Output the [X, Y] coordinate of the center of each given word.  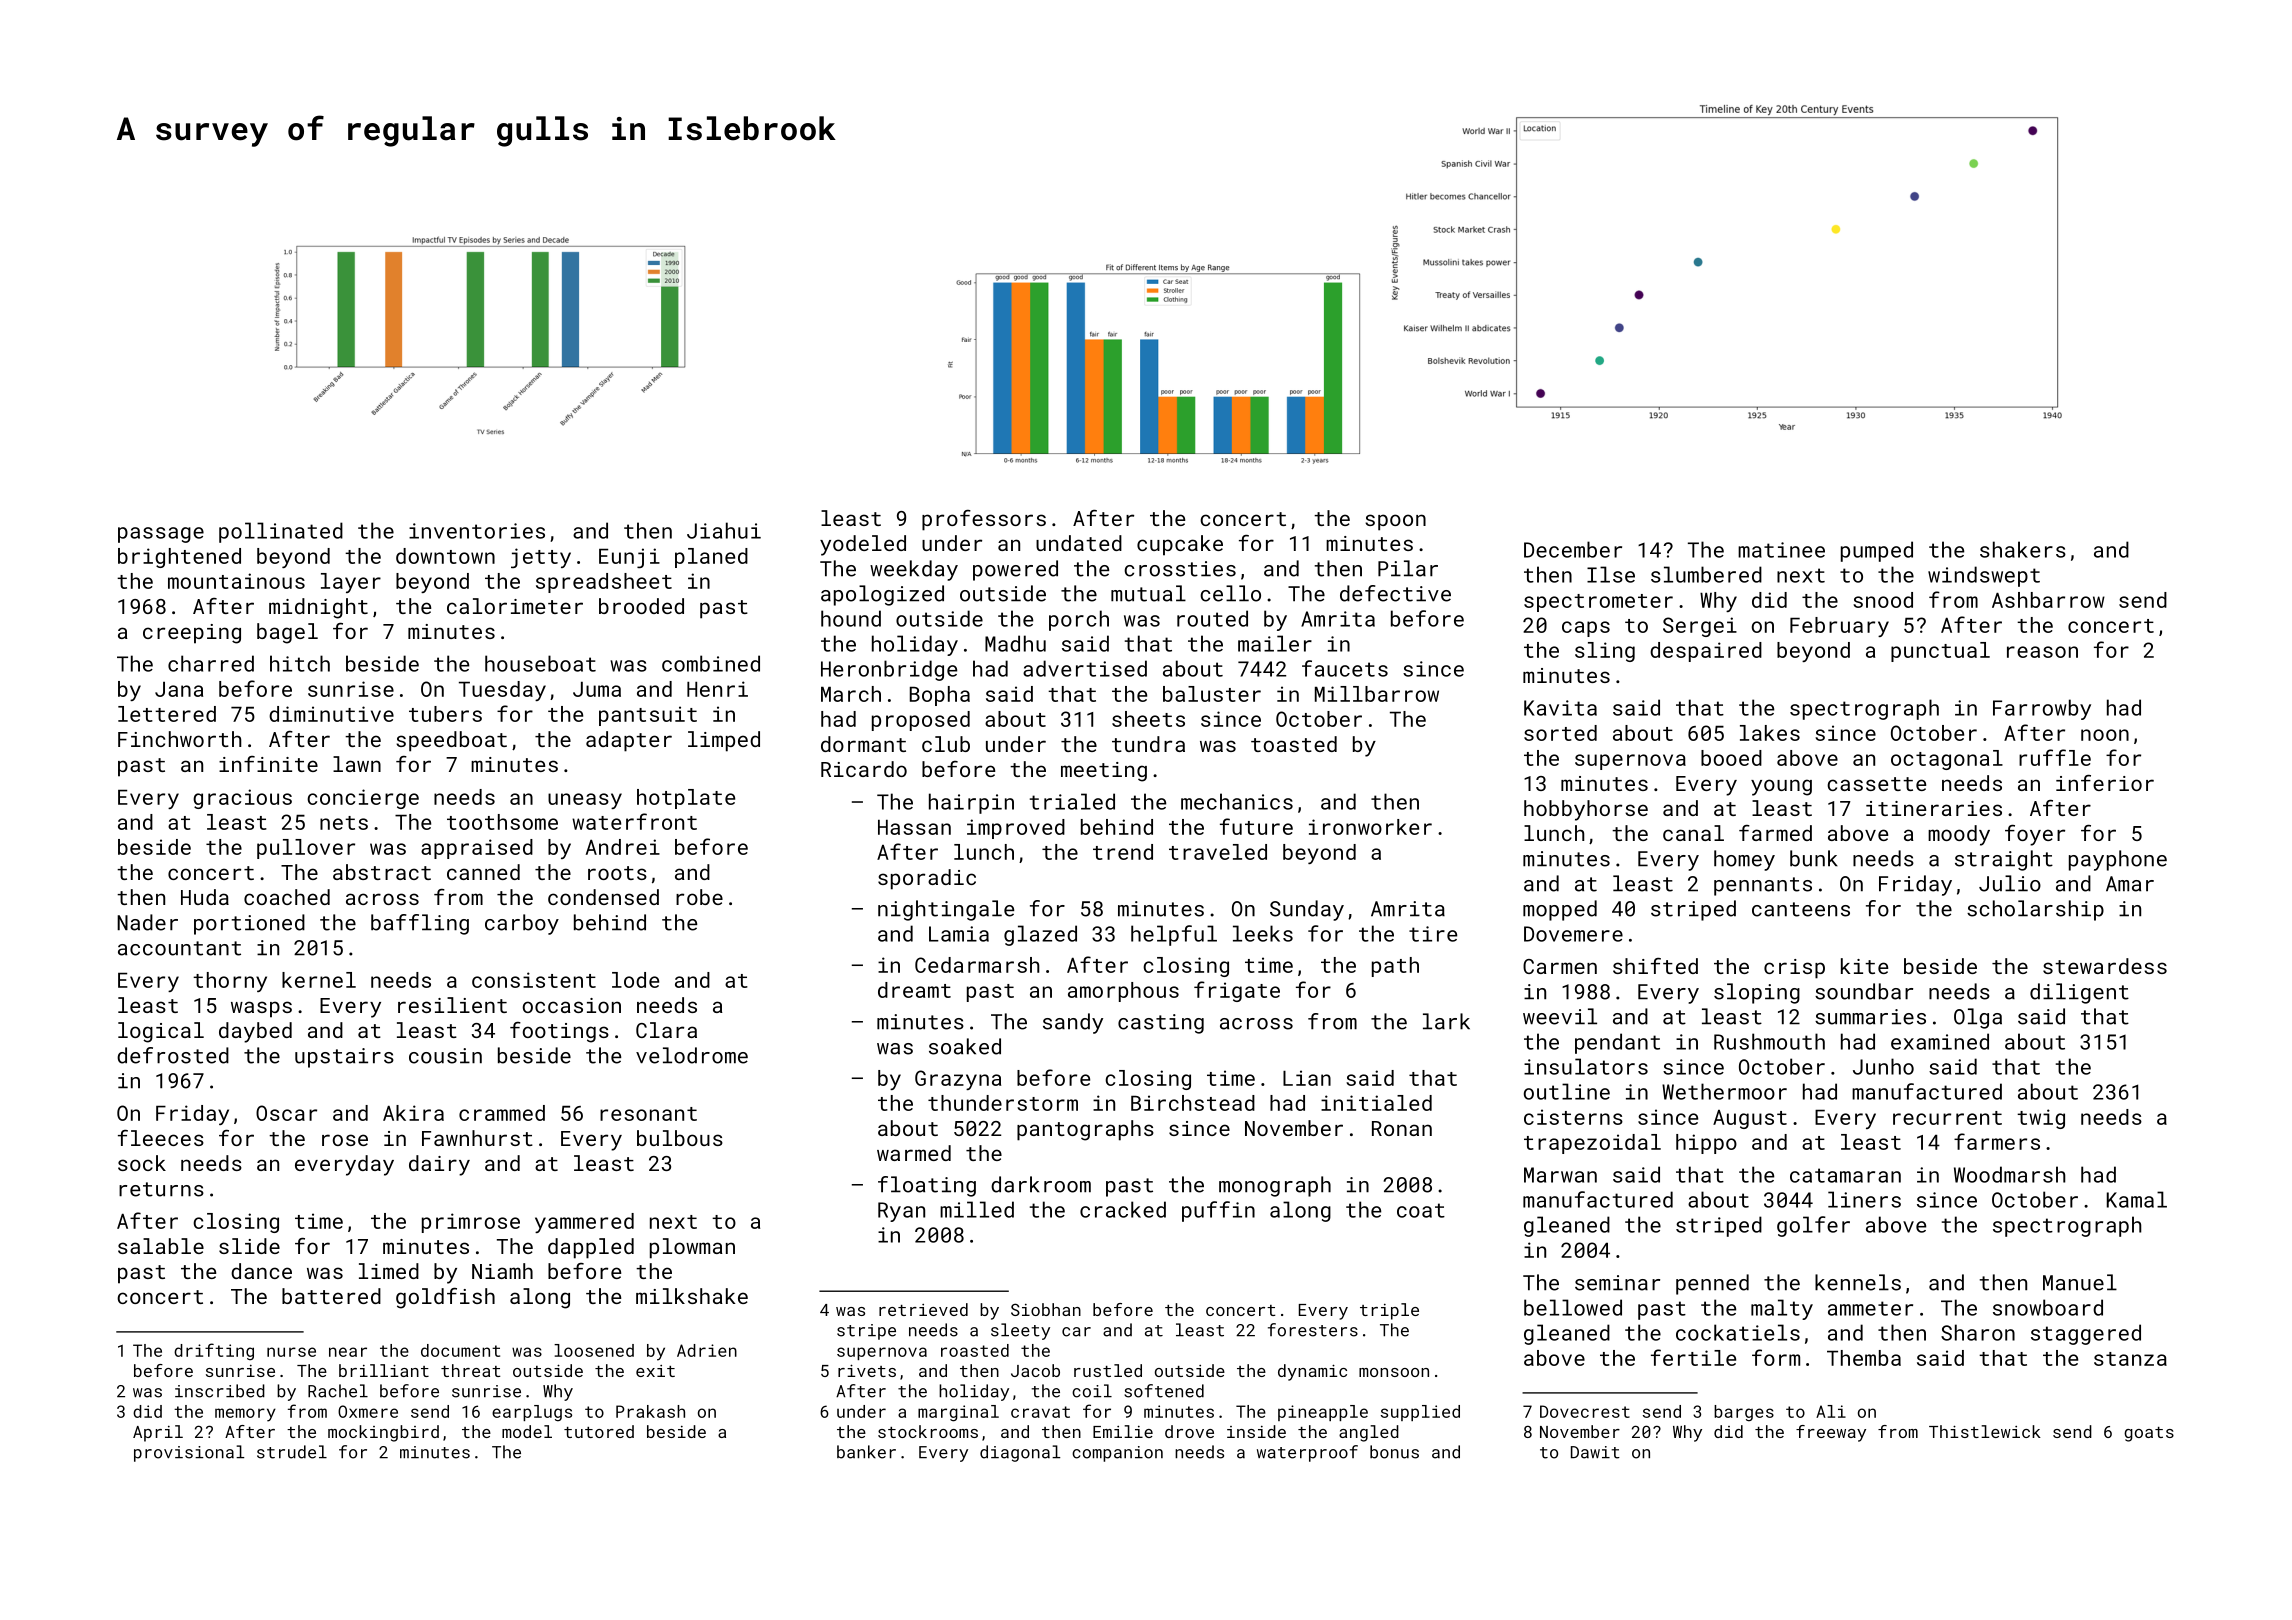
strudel [292, 1452]
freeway [1831, 1433]
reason [2042, 652]
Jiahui [724, 530]
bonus [1394, 1452]
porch [1079, 620]
